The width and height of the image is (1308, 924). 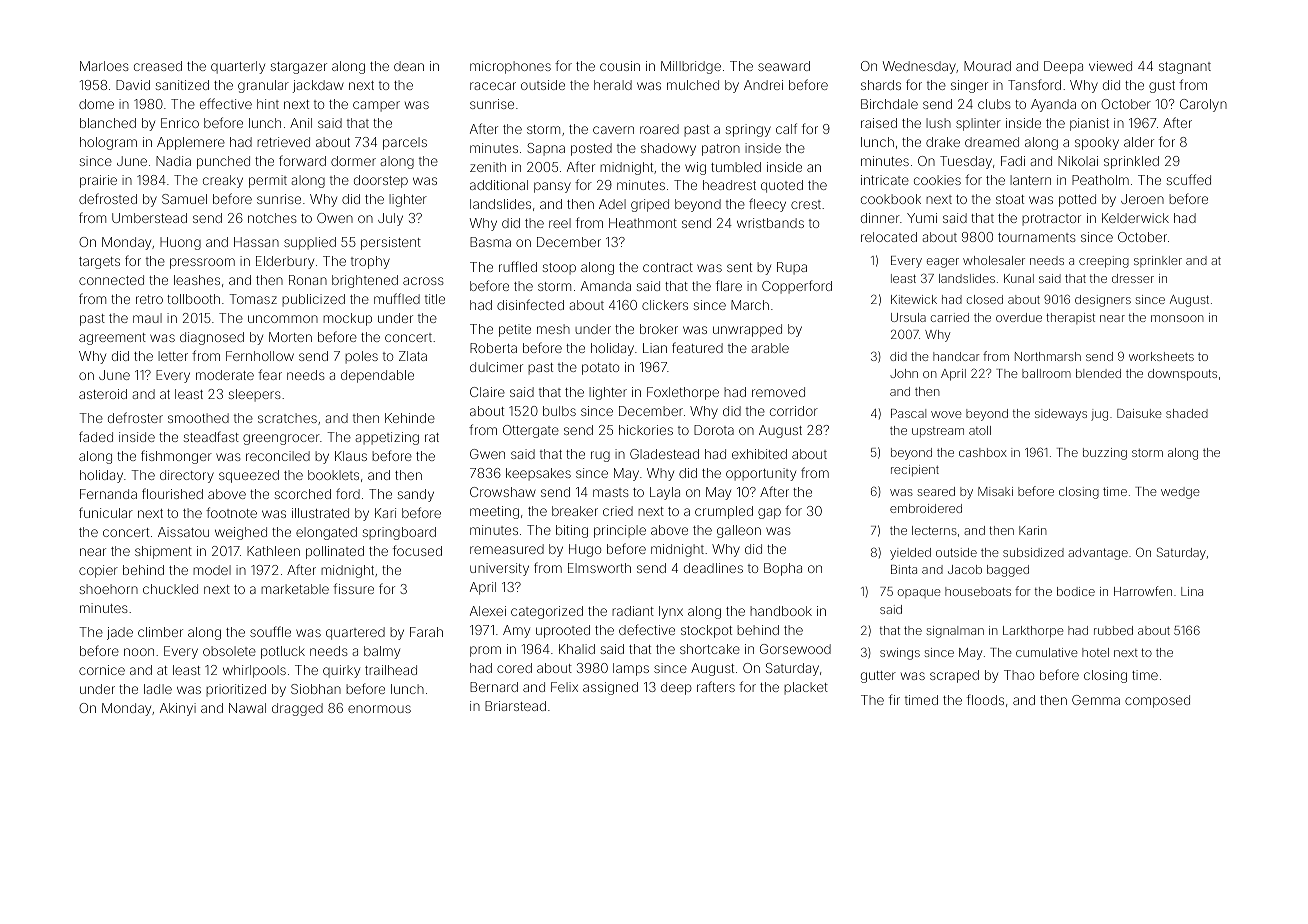 I want to click on blanched, so click(x=108, y=123).
